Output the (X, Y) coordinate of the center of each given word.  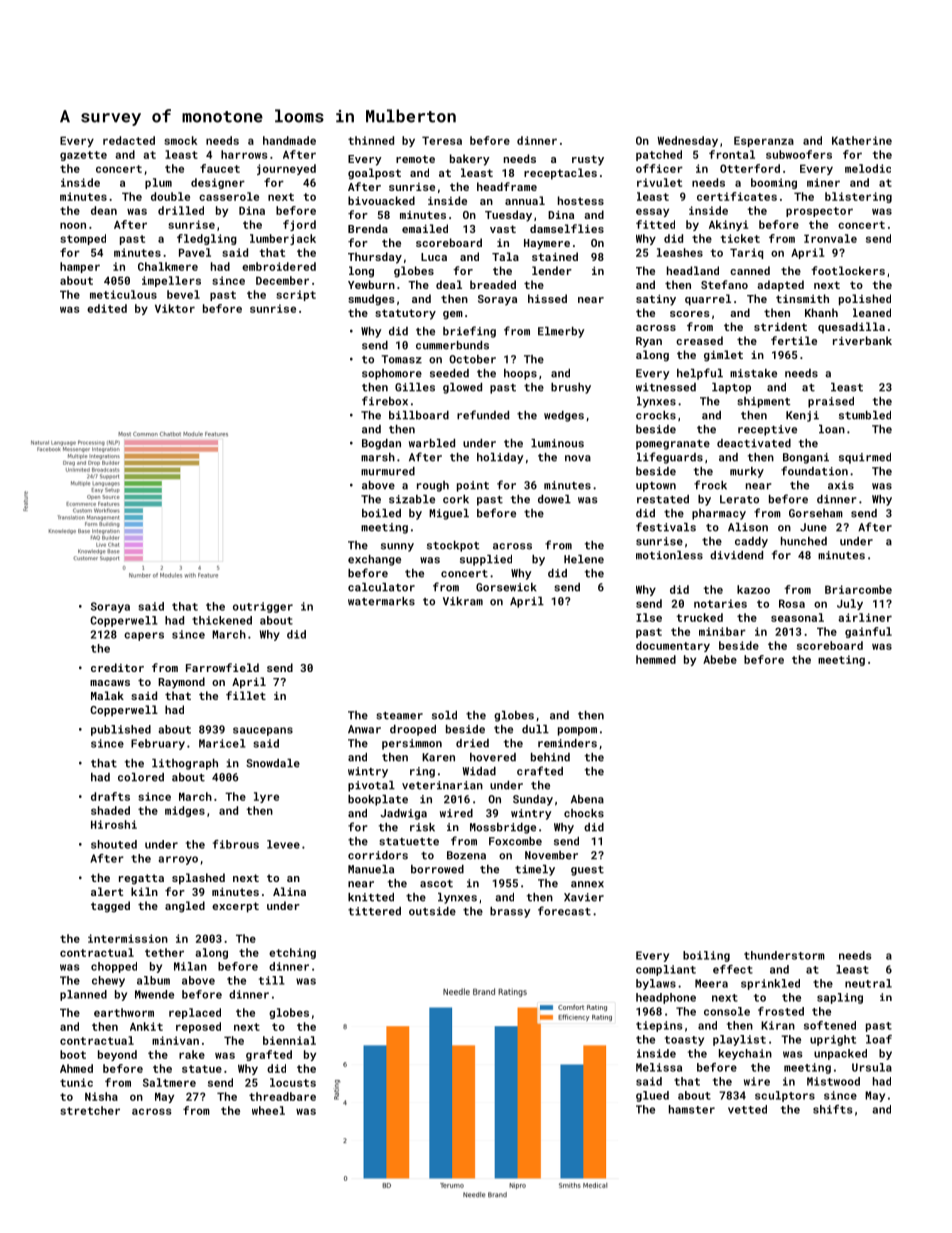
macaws (110, 683)
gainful (868, 632)
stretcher (90, 1110)
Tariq (746, 253)
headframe (507, 186)
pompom (577, 731)
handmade (289, 140)
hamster (692, 1109)
